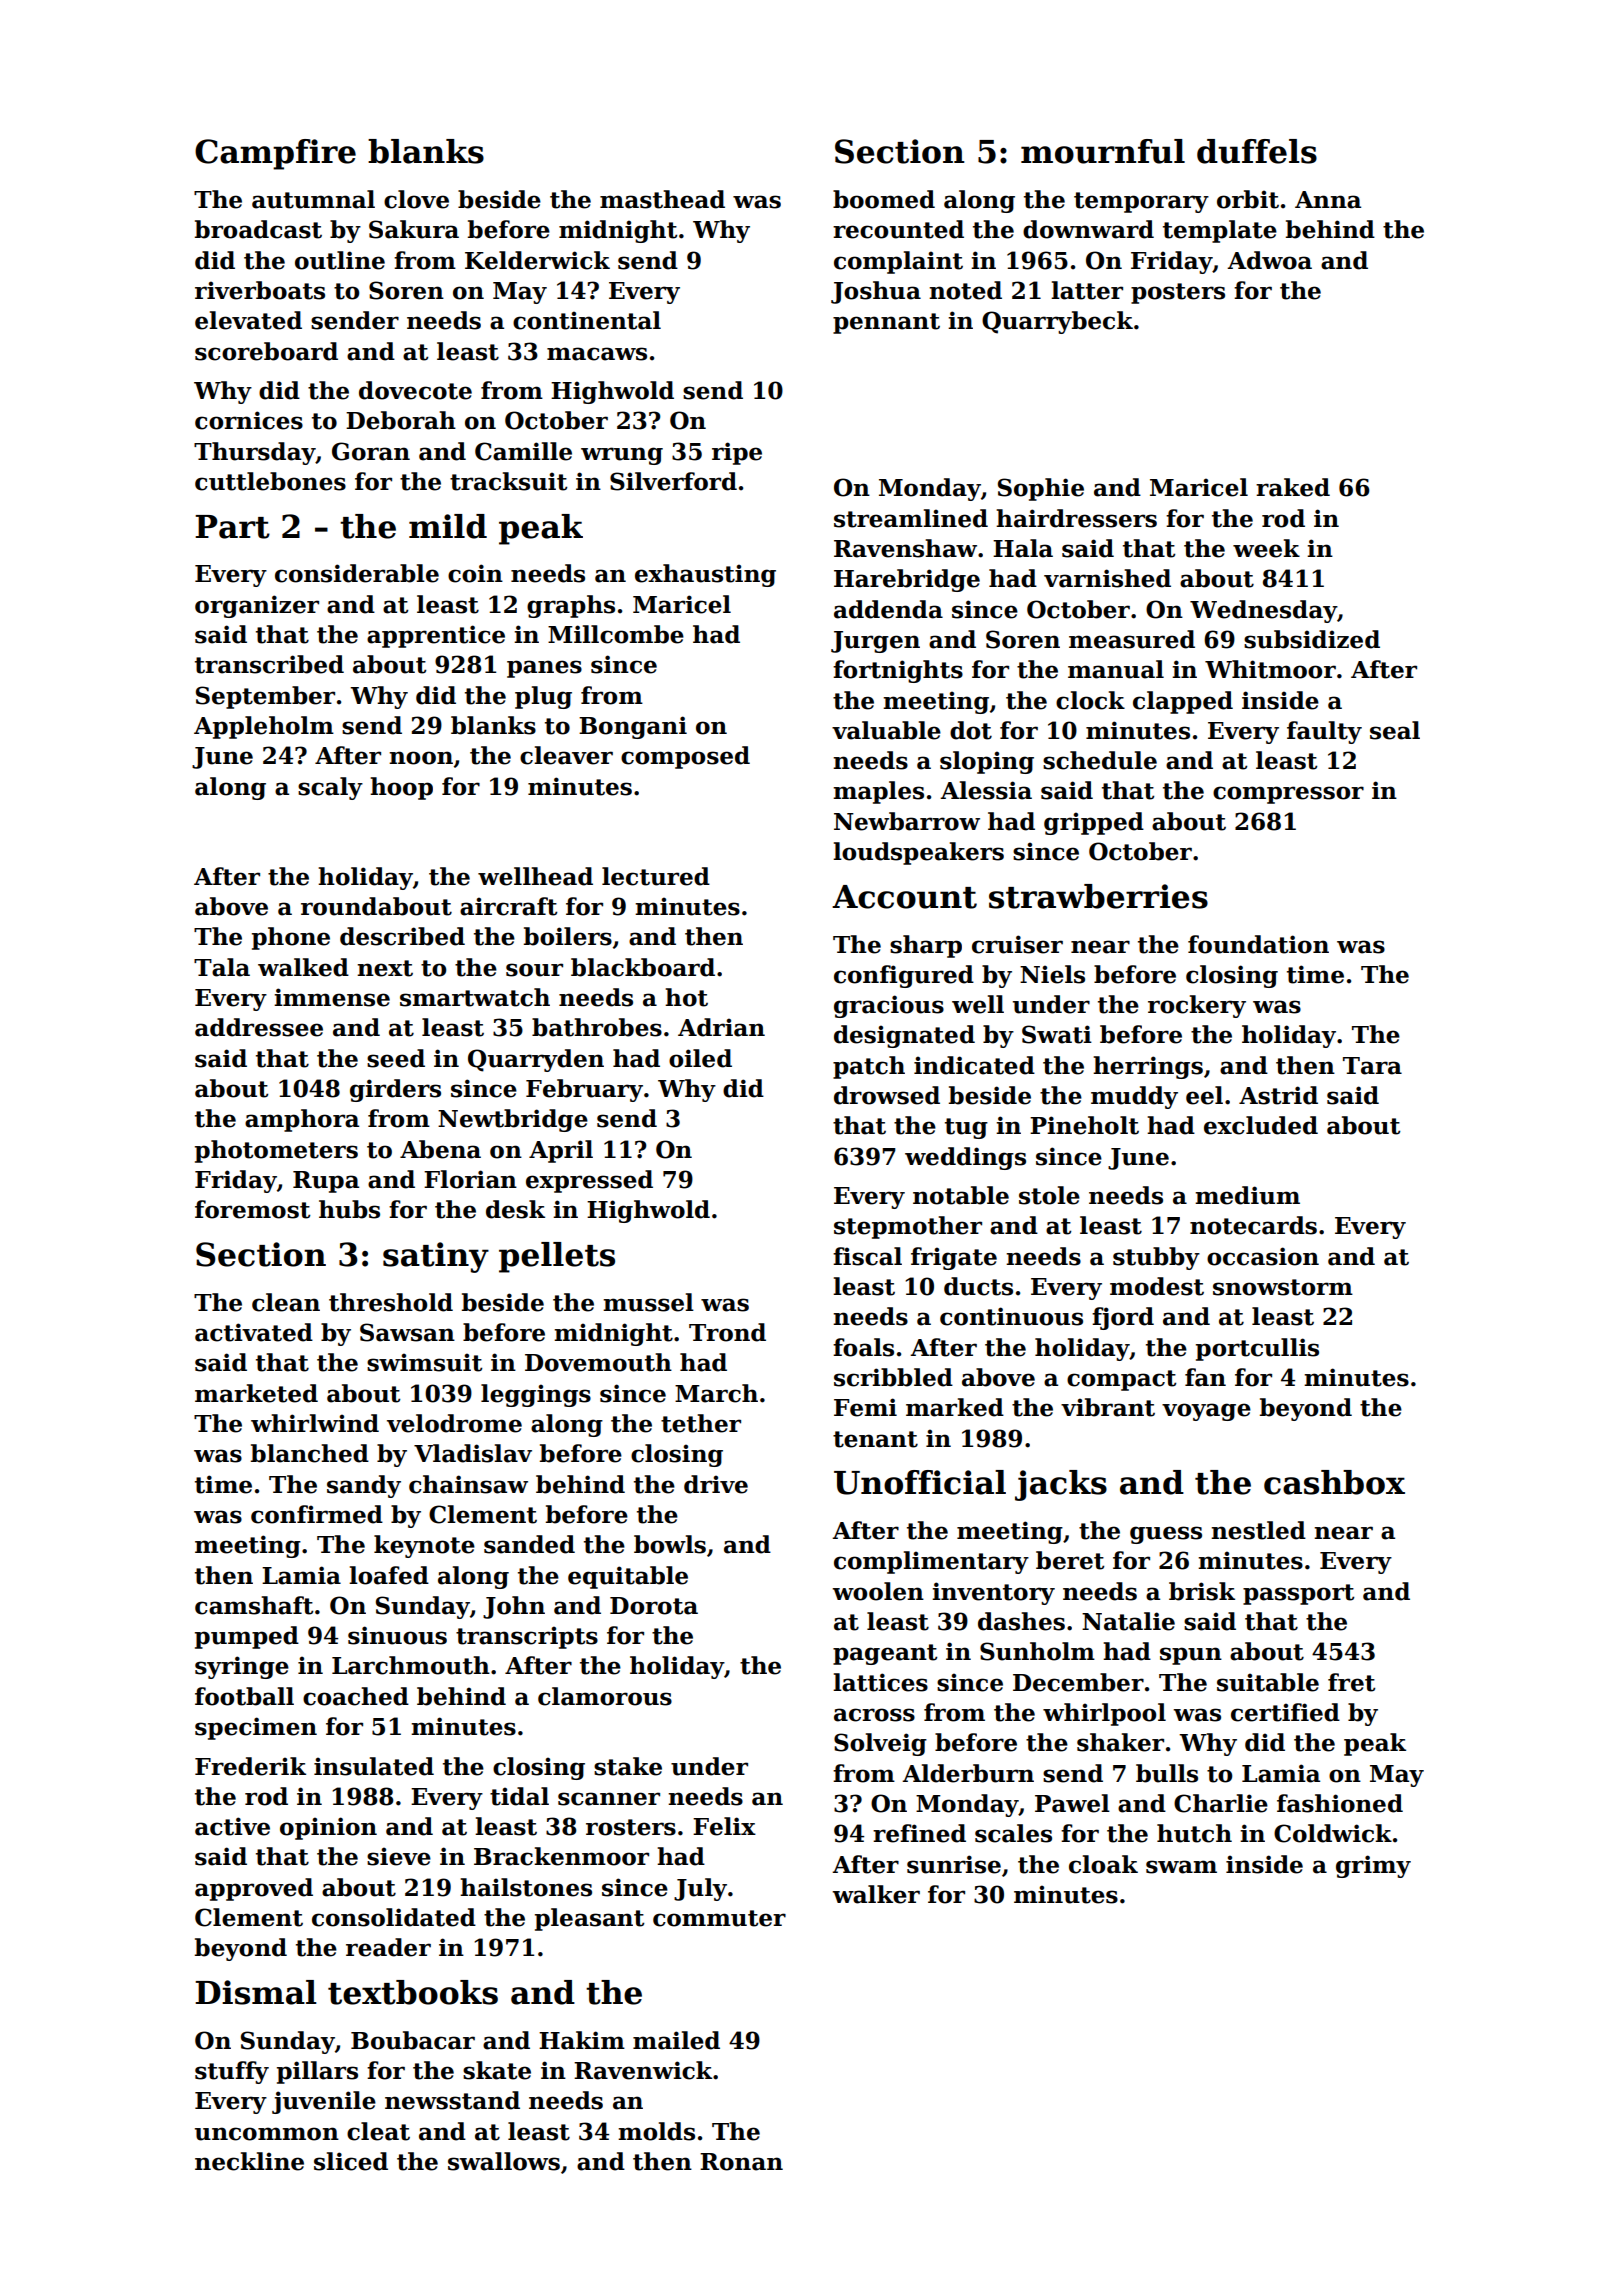 The image size is (1620, 2292). Describe the element at coordinates (252, 1209) in the document. I see `foremost` at that location.
